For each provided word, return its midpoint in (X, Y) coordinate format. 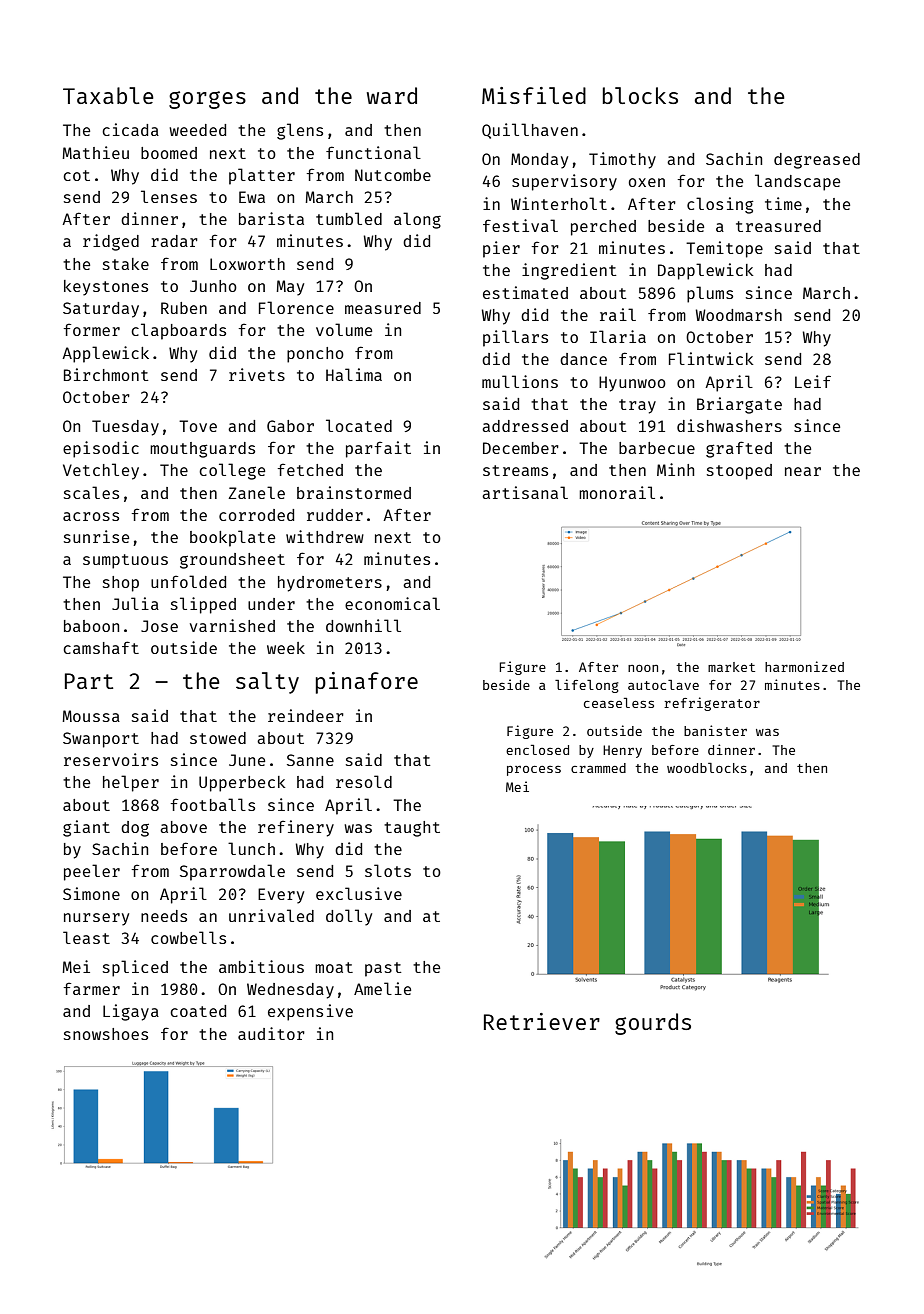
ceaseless (619, 703)
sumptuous (125, 561)
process (534, 771)
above (183, 827)
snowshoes (106, 1034)
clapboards (178, 331)
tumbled (349, 218)
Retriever (542, 1021)
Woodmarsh (739, 315)
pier (501, 249)
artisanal (525, 492)
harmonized (804, 666)
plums (710, 294)
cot (76, 175)
